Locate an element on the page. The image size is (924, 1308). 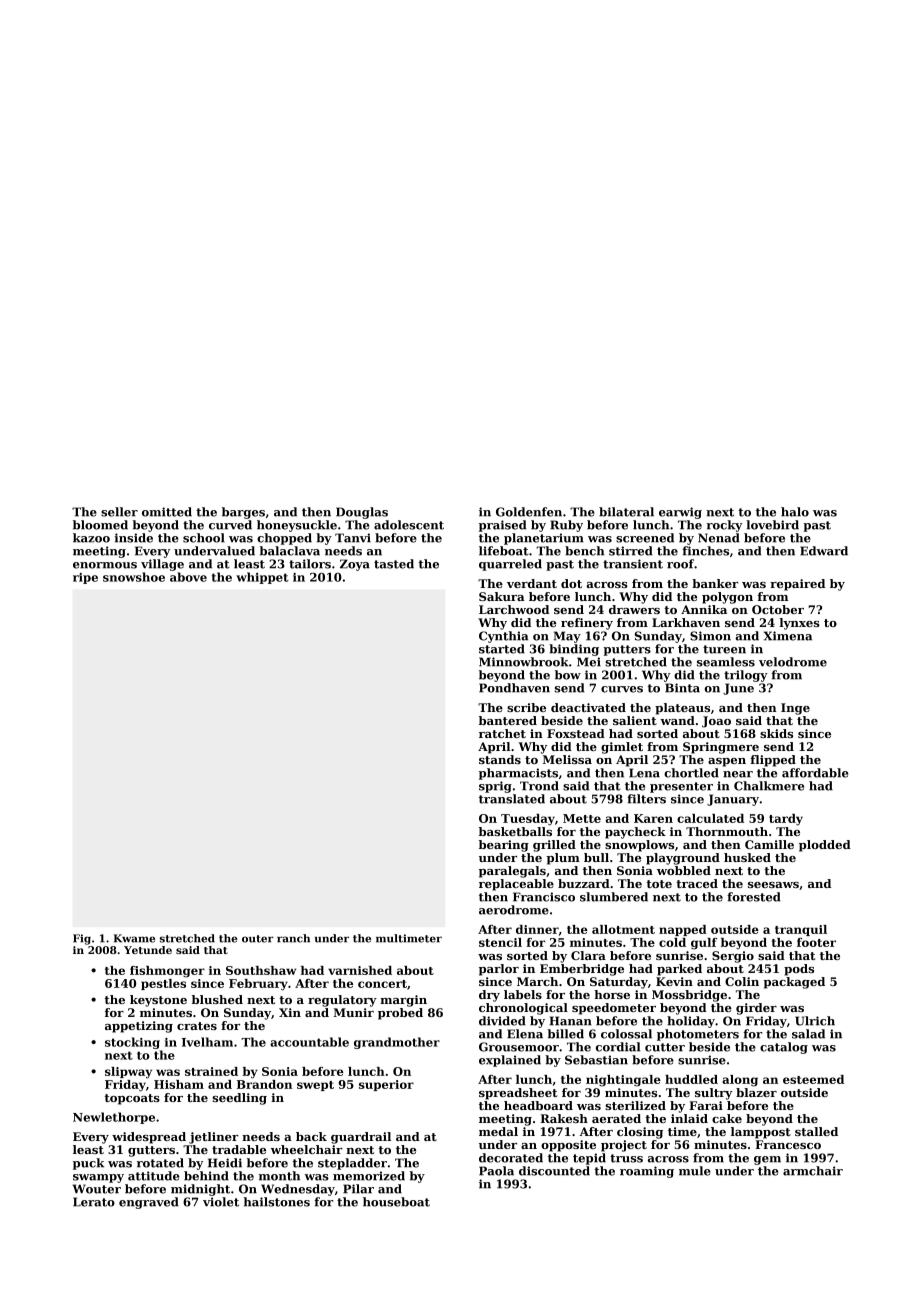
translated is located at coordinates (512, 799).
